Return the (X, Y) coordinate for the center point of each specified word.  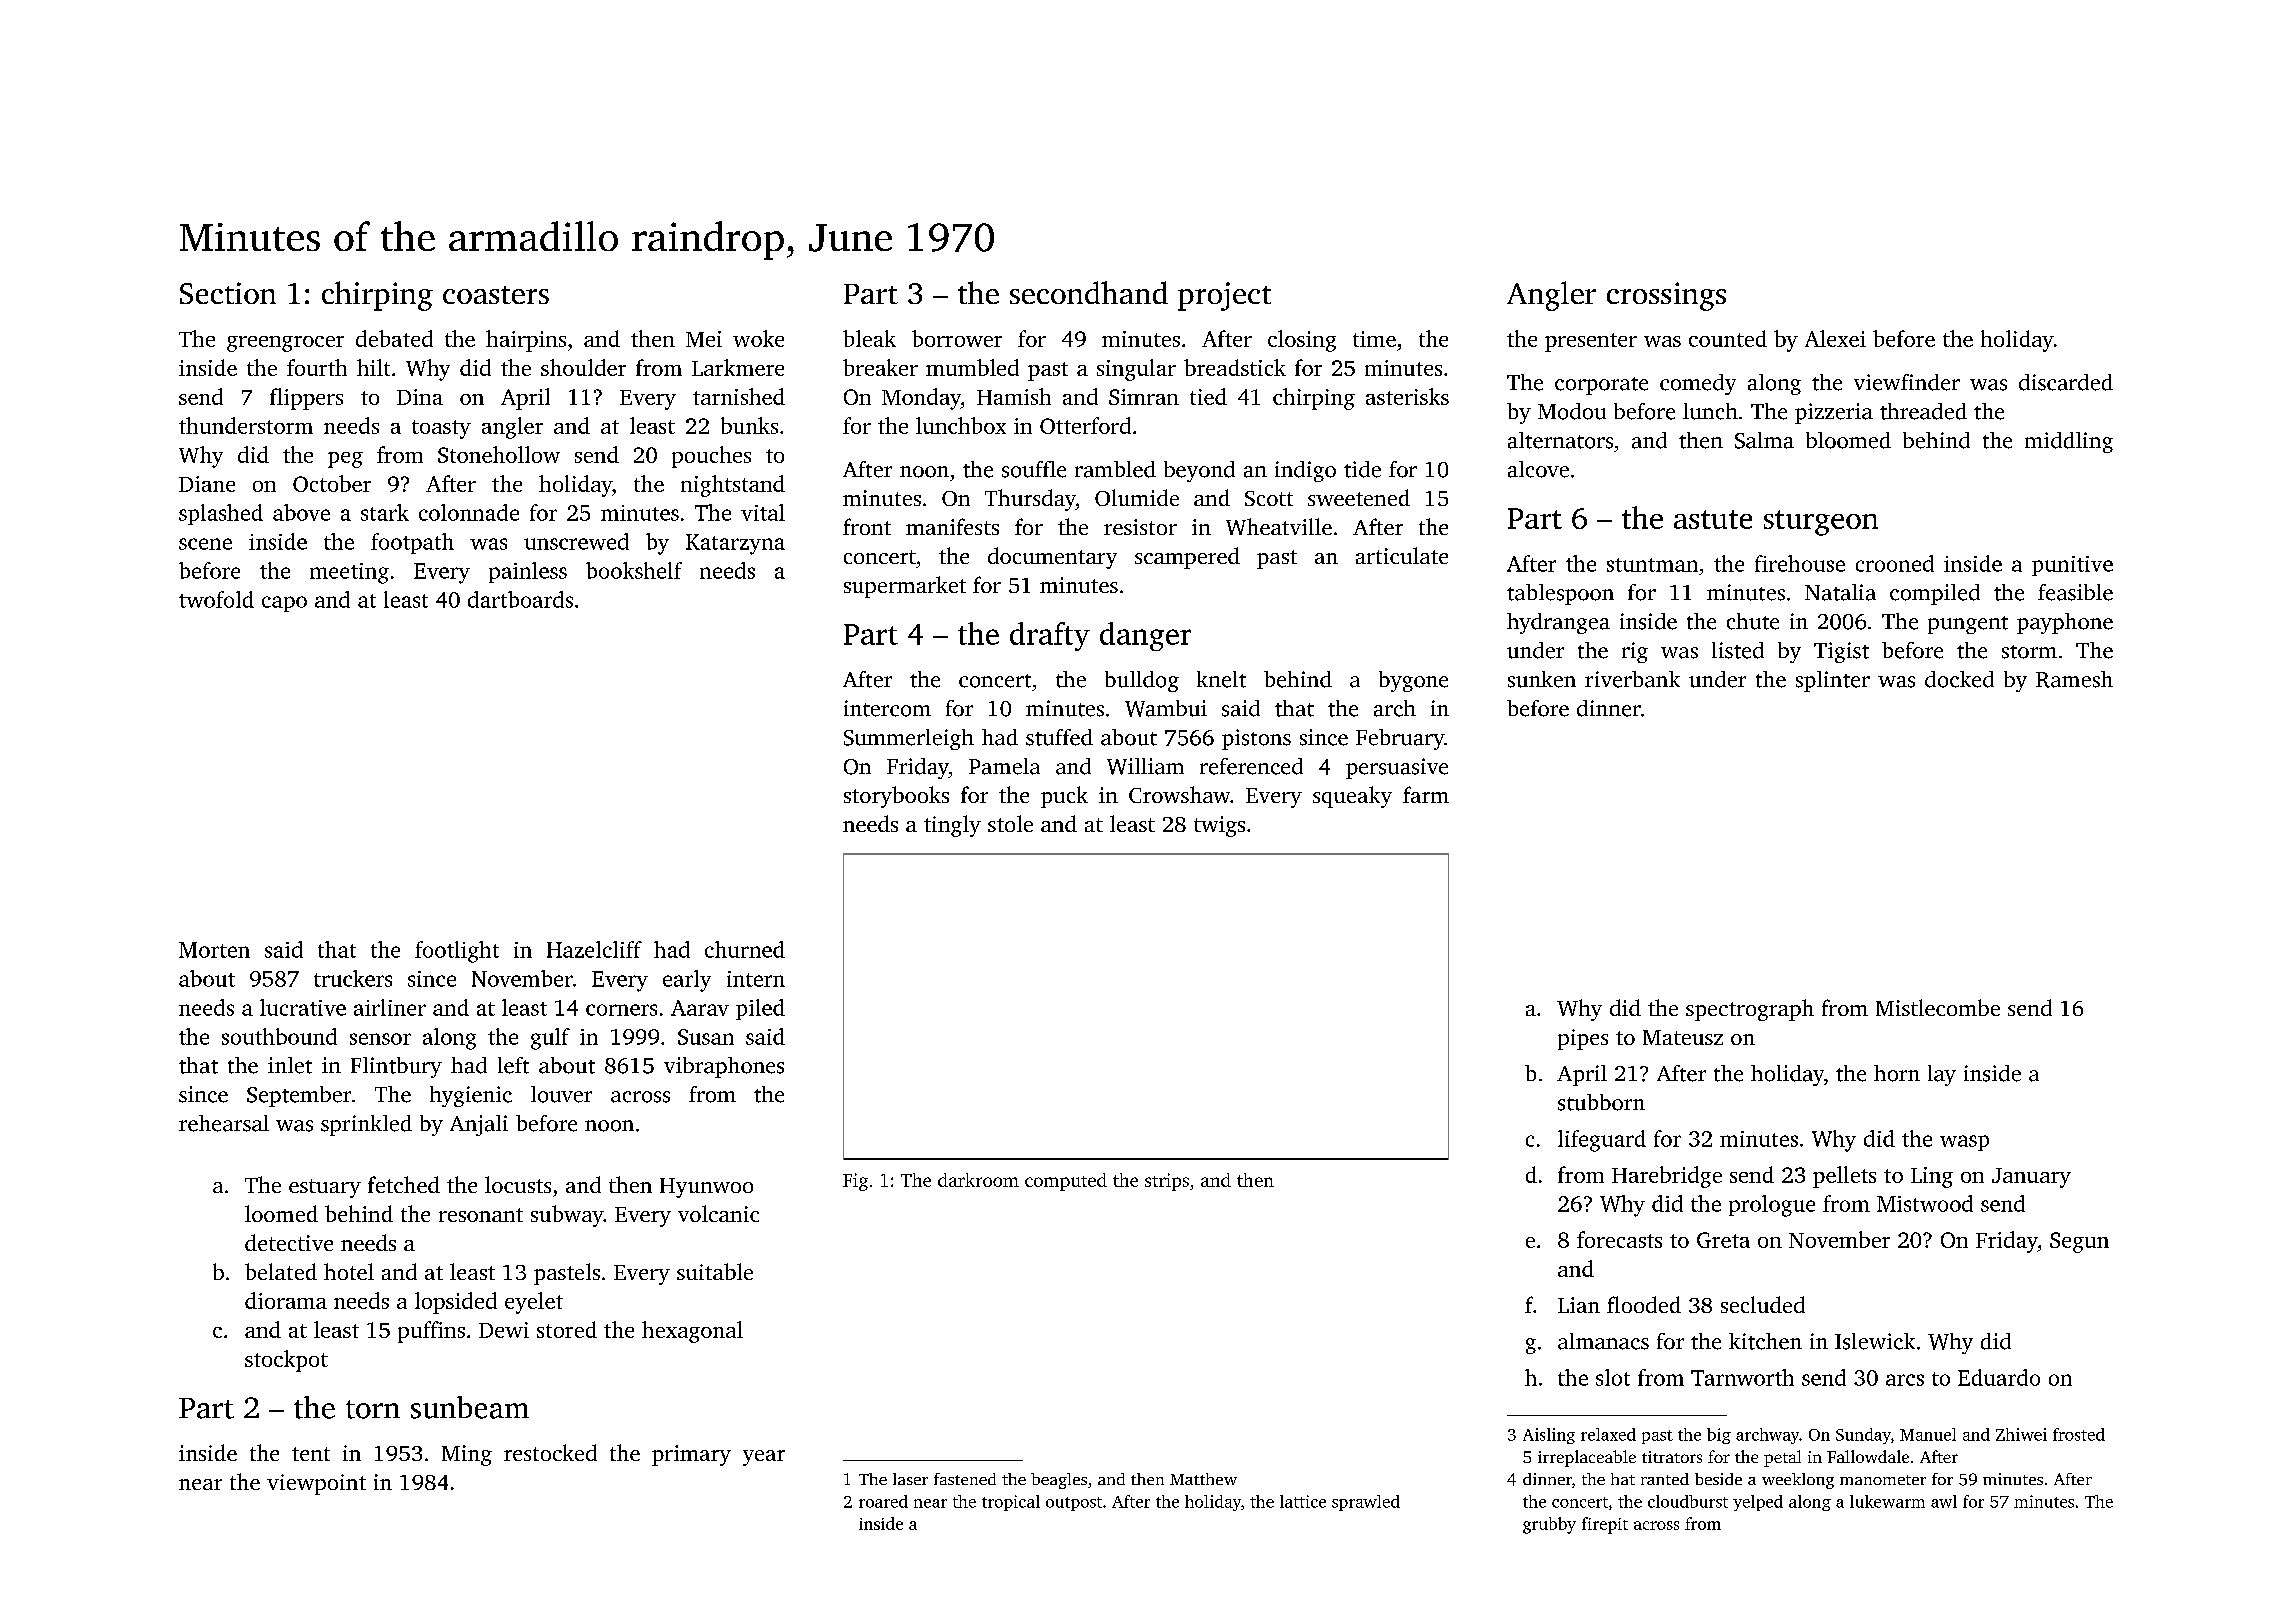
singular (1136, 370)
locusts (518, 1184)
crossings (1666, 296)
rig (1635, 652)
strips (1167, 1182)
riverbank (1632, 679)
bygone (1413, 681)
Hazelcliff (594, 949)
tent (311, 1454)
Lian (1579, 1305)
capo (284, 604)
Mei (704, 339)
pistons (1256, 739)
